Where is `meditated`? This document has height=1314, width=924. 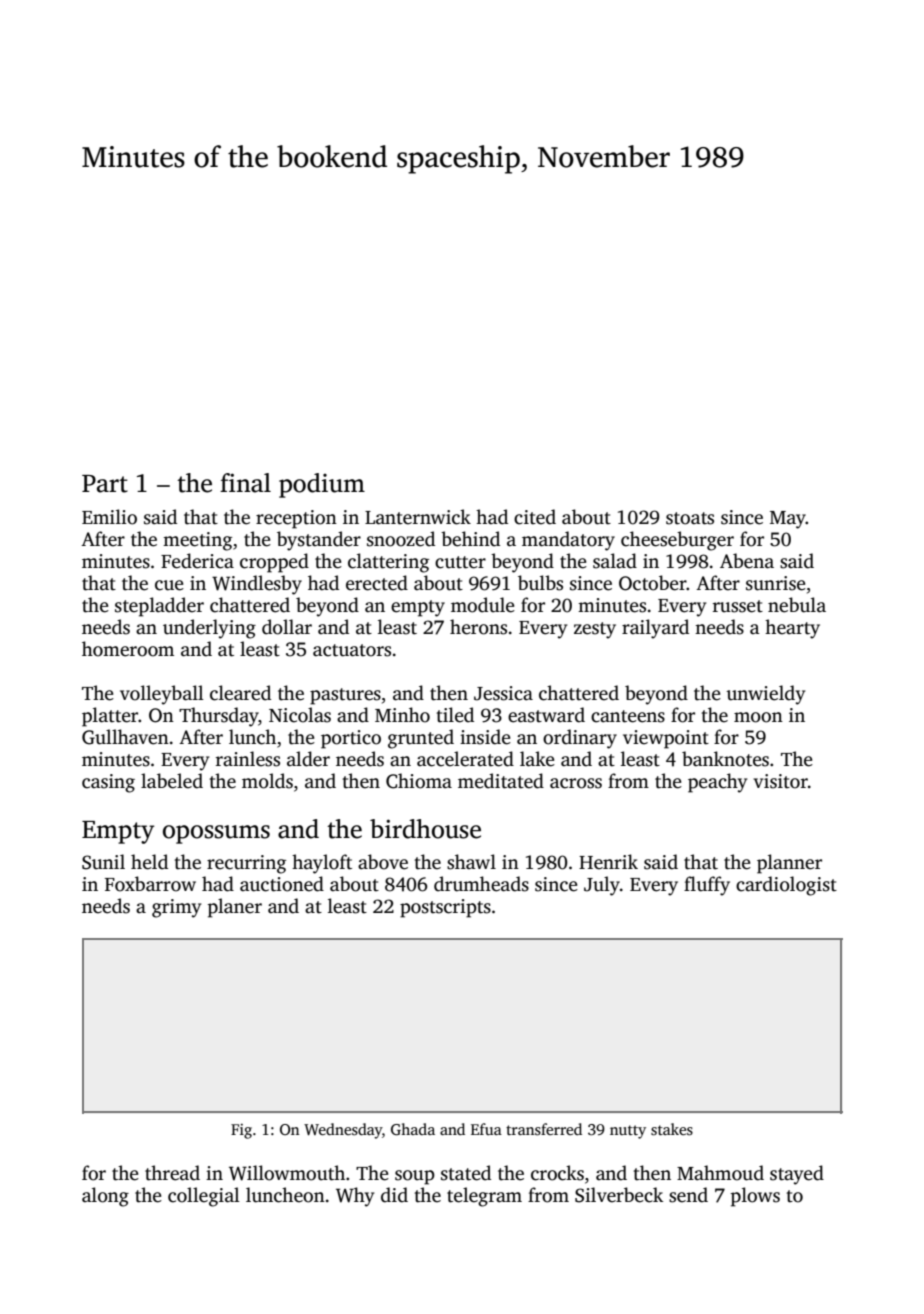 meditated is located at coordinates (501, 781).
